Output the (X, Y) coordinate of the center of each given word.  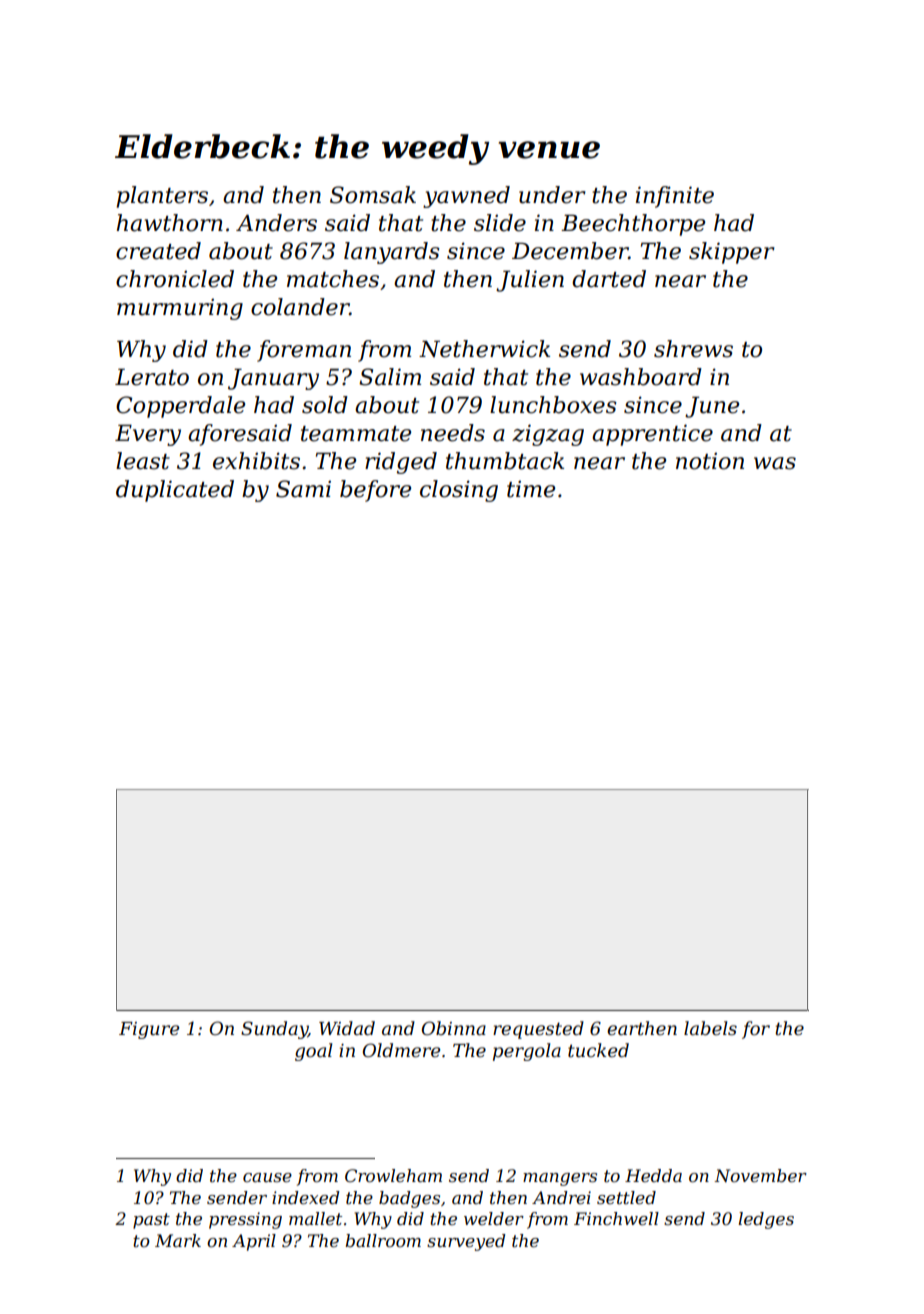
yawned (466, 197)
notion (710, 461)
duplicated (175, 491)
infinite (675, 197)
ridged (401, 463)
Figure (149, 1030)
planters (162, 197)
